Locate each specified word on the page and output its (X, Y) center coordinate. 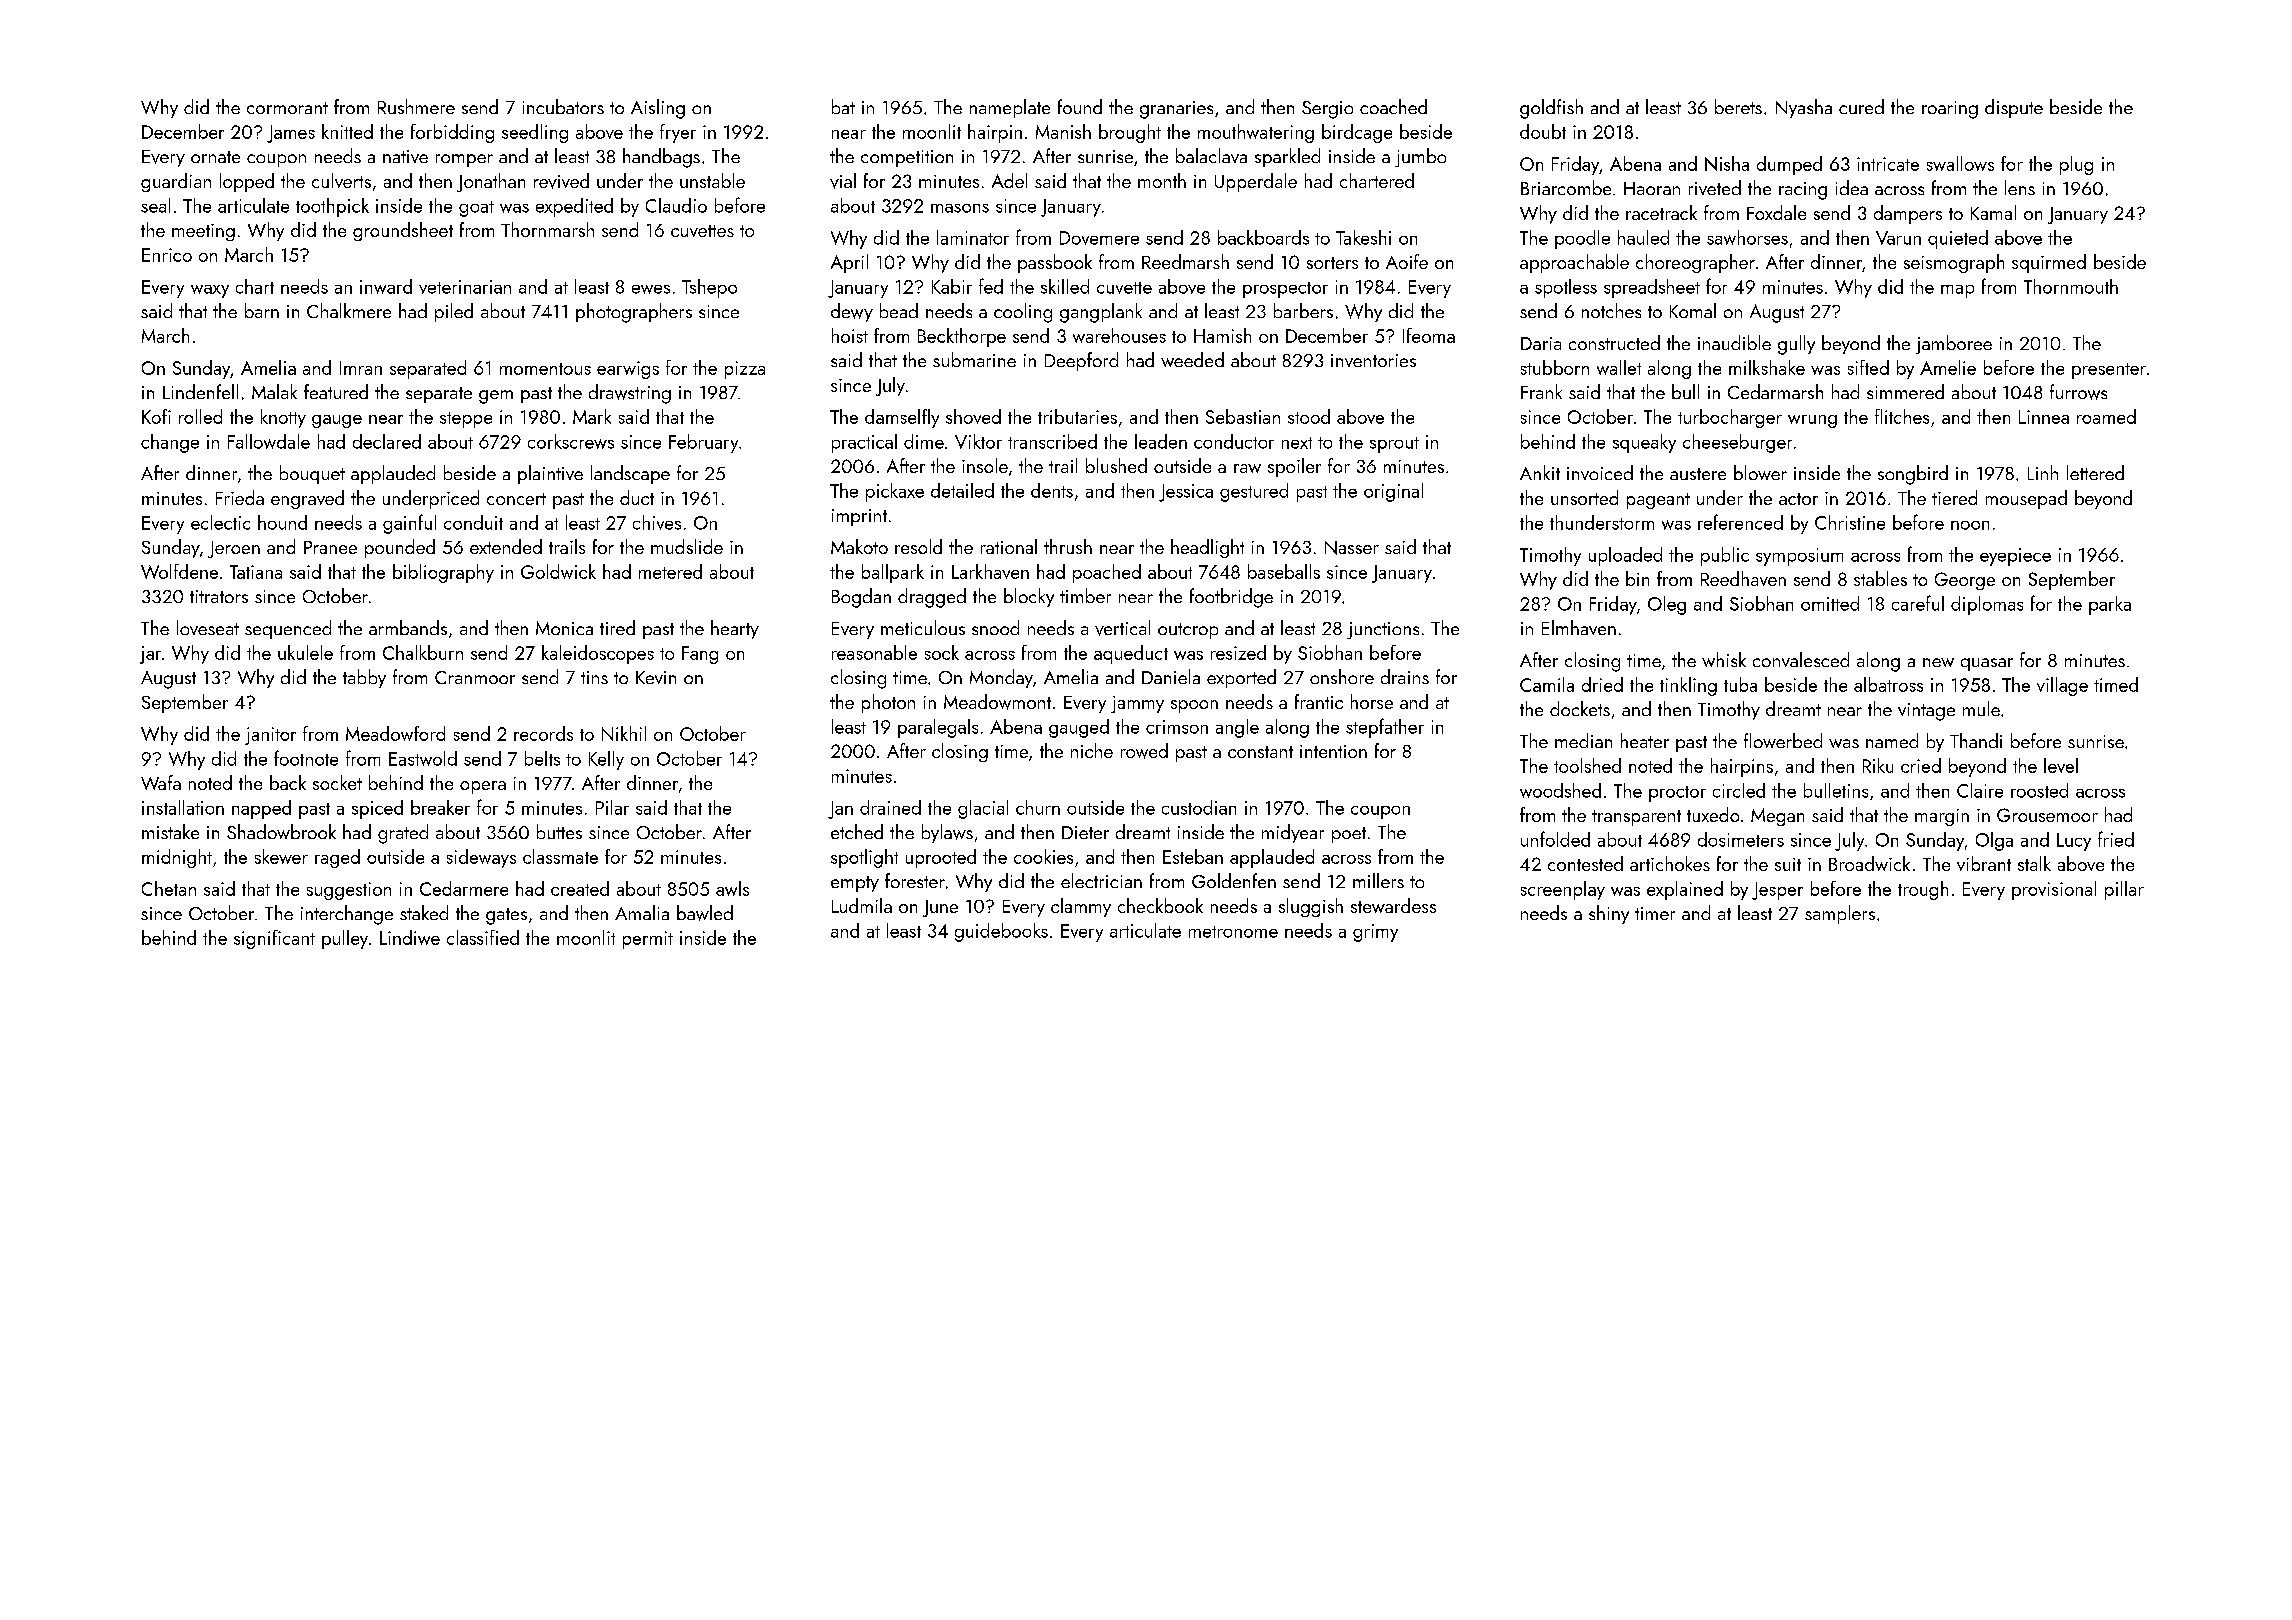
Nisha (1727, 163)
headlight (1207, 548)
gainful (409, 524)
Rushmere (416, 106)
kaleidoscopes (598, 654)
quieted (1958, 239)
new (1938, 662)
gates (506, 916)
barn (262, 310)
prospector (1285, 290)
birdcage (1357, 133)
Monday (1001, 678)
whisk (1724, 659)
